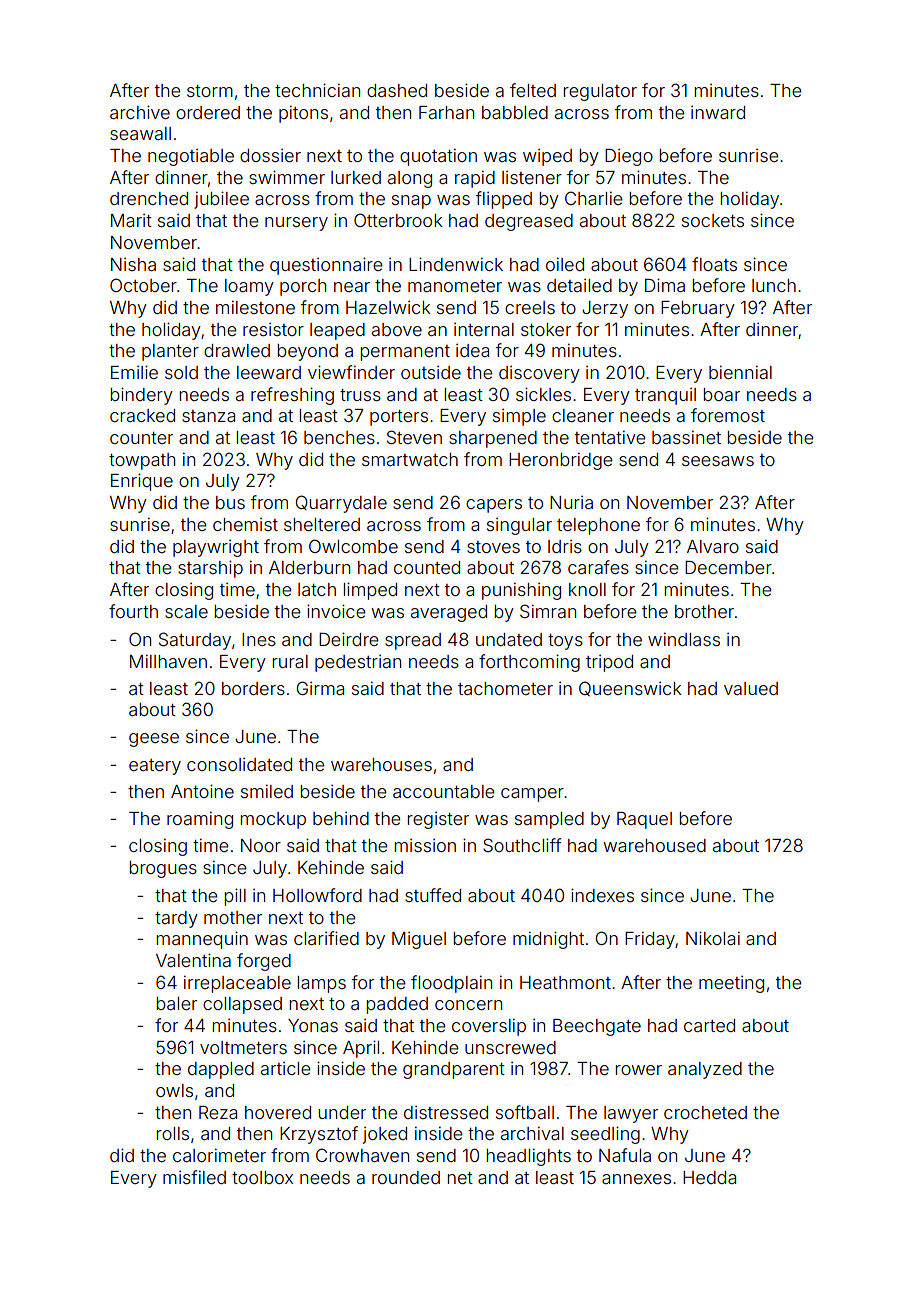 Image resolution: width=924 pixels, height=1314 pixels. Describe the element at coordinates (644, 820) in the screenshot. I see `Raquel` at that location.
